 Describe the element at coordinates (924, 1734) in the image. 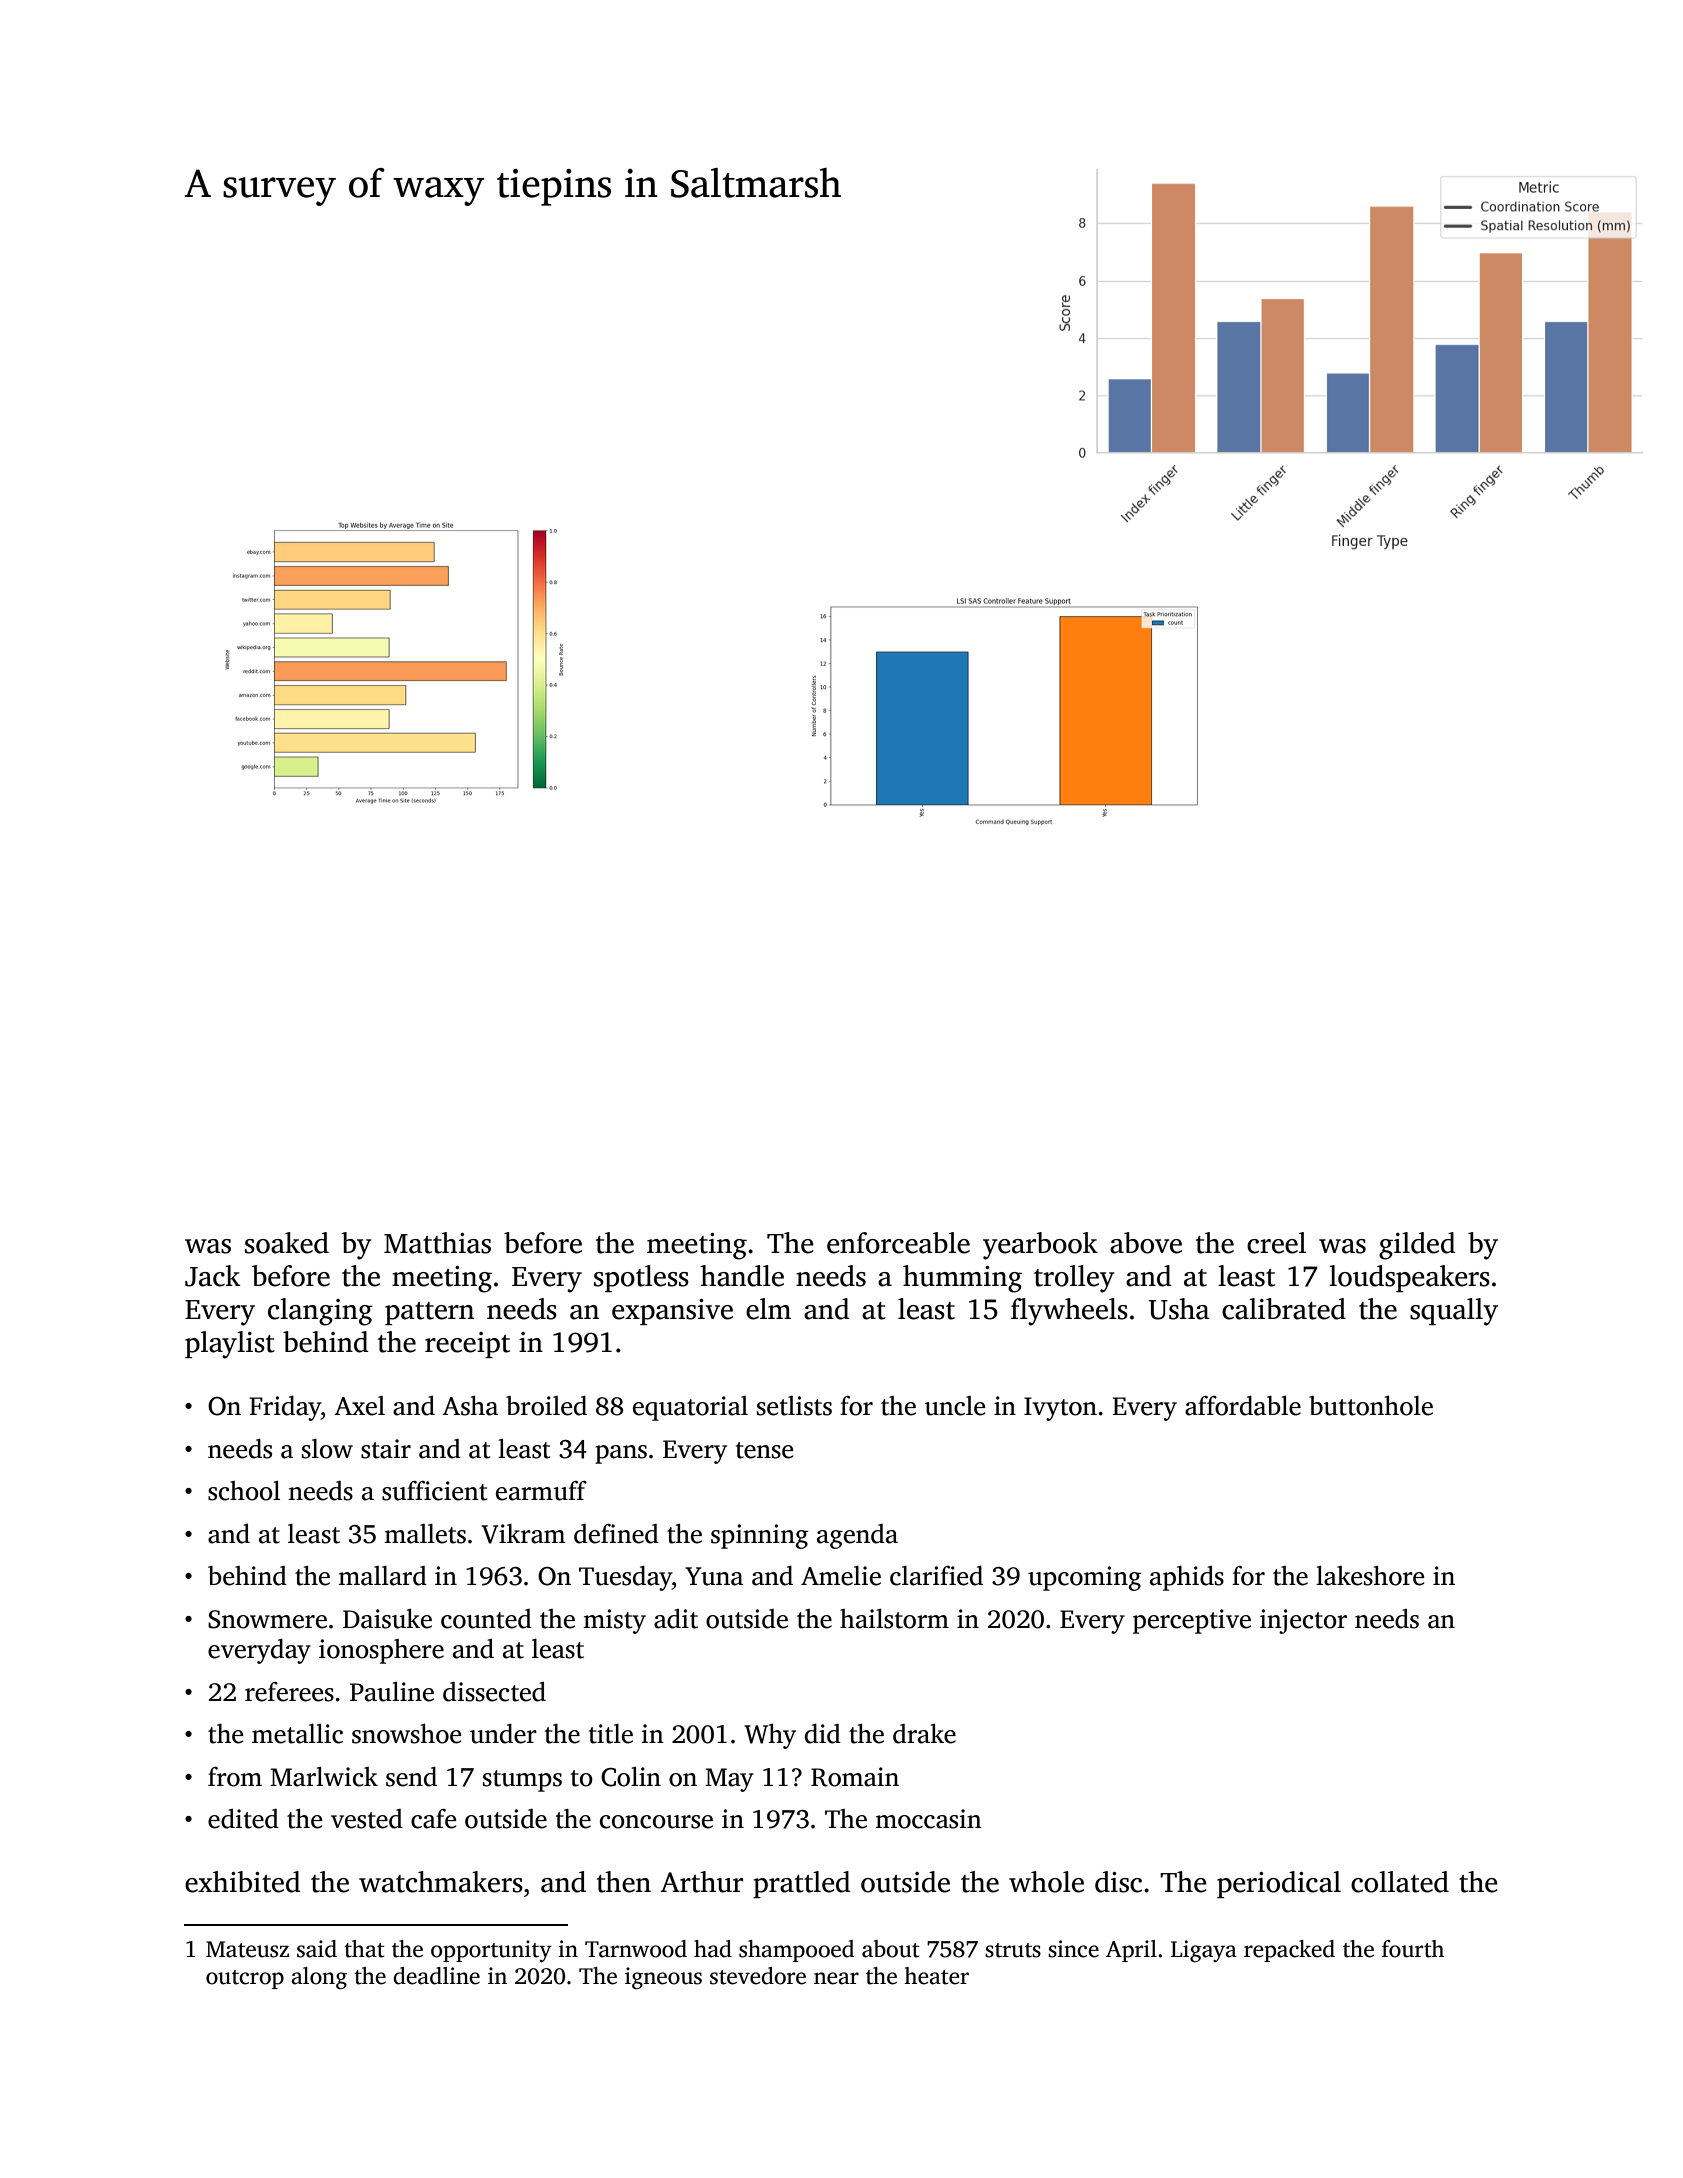

I see `drake` at that location.
